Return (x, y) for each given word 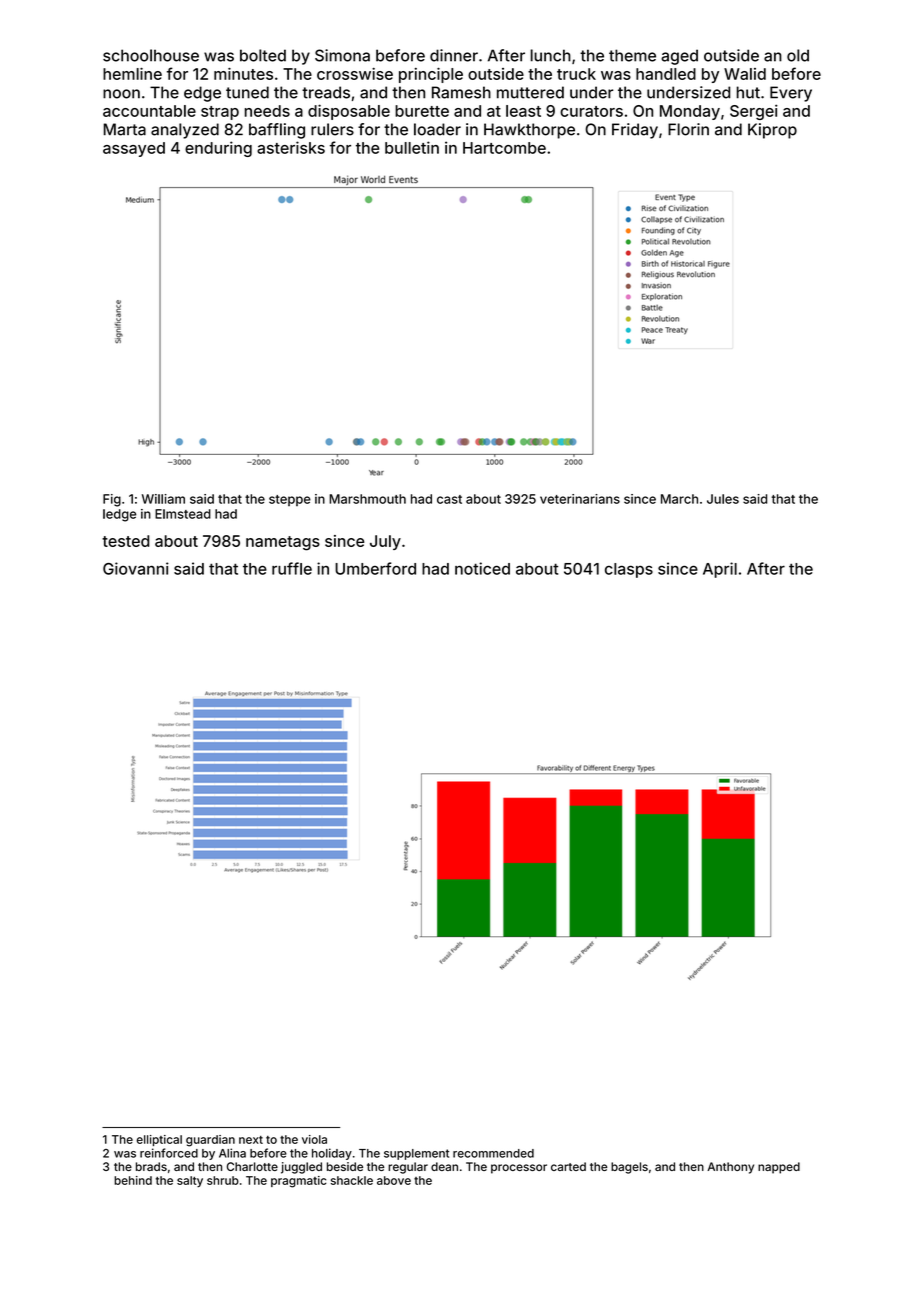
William (163, 499)
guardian (210, 1141)
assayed (134, 149)
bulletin (412, 147)
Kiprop (772, 131)
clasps (629, 570)
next (251, 1140)
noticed (482, 568)
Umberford (375, 568)
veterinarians (580, 499)
